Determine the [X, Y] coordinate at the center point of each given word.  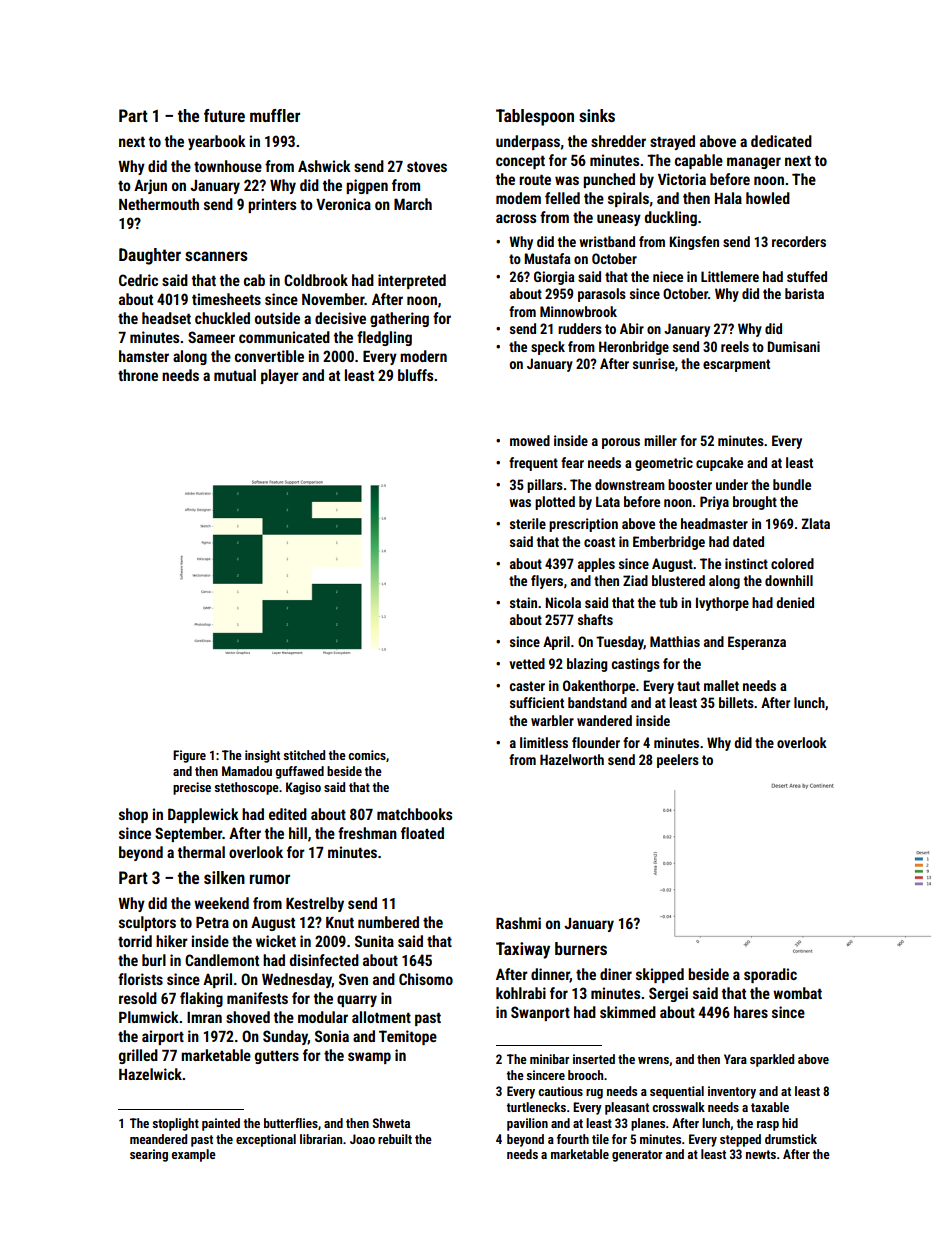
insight [262, 756]
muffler [275, 115]
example [193, 1155]
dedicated [781, 141]
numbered [388, 922]
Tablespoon [535, 117]
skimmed [628, 1012]
